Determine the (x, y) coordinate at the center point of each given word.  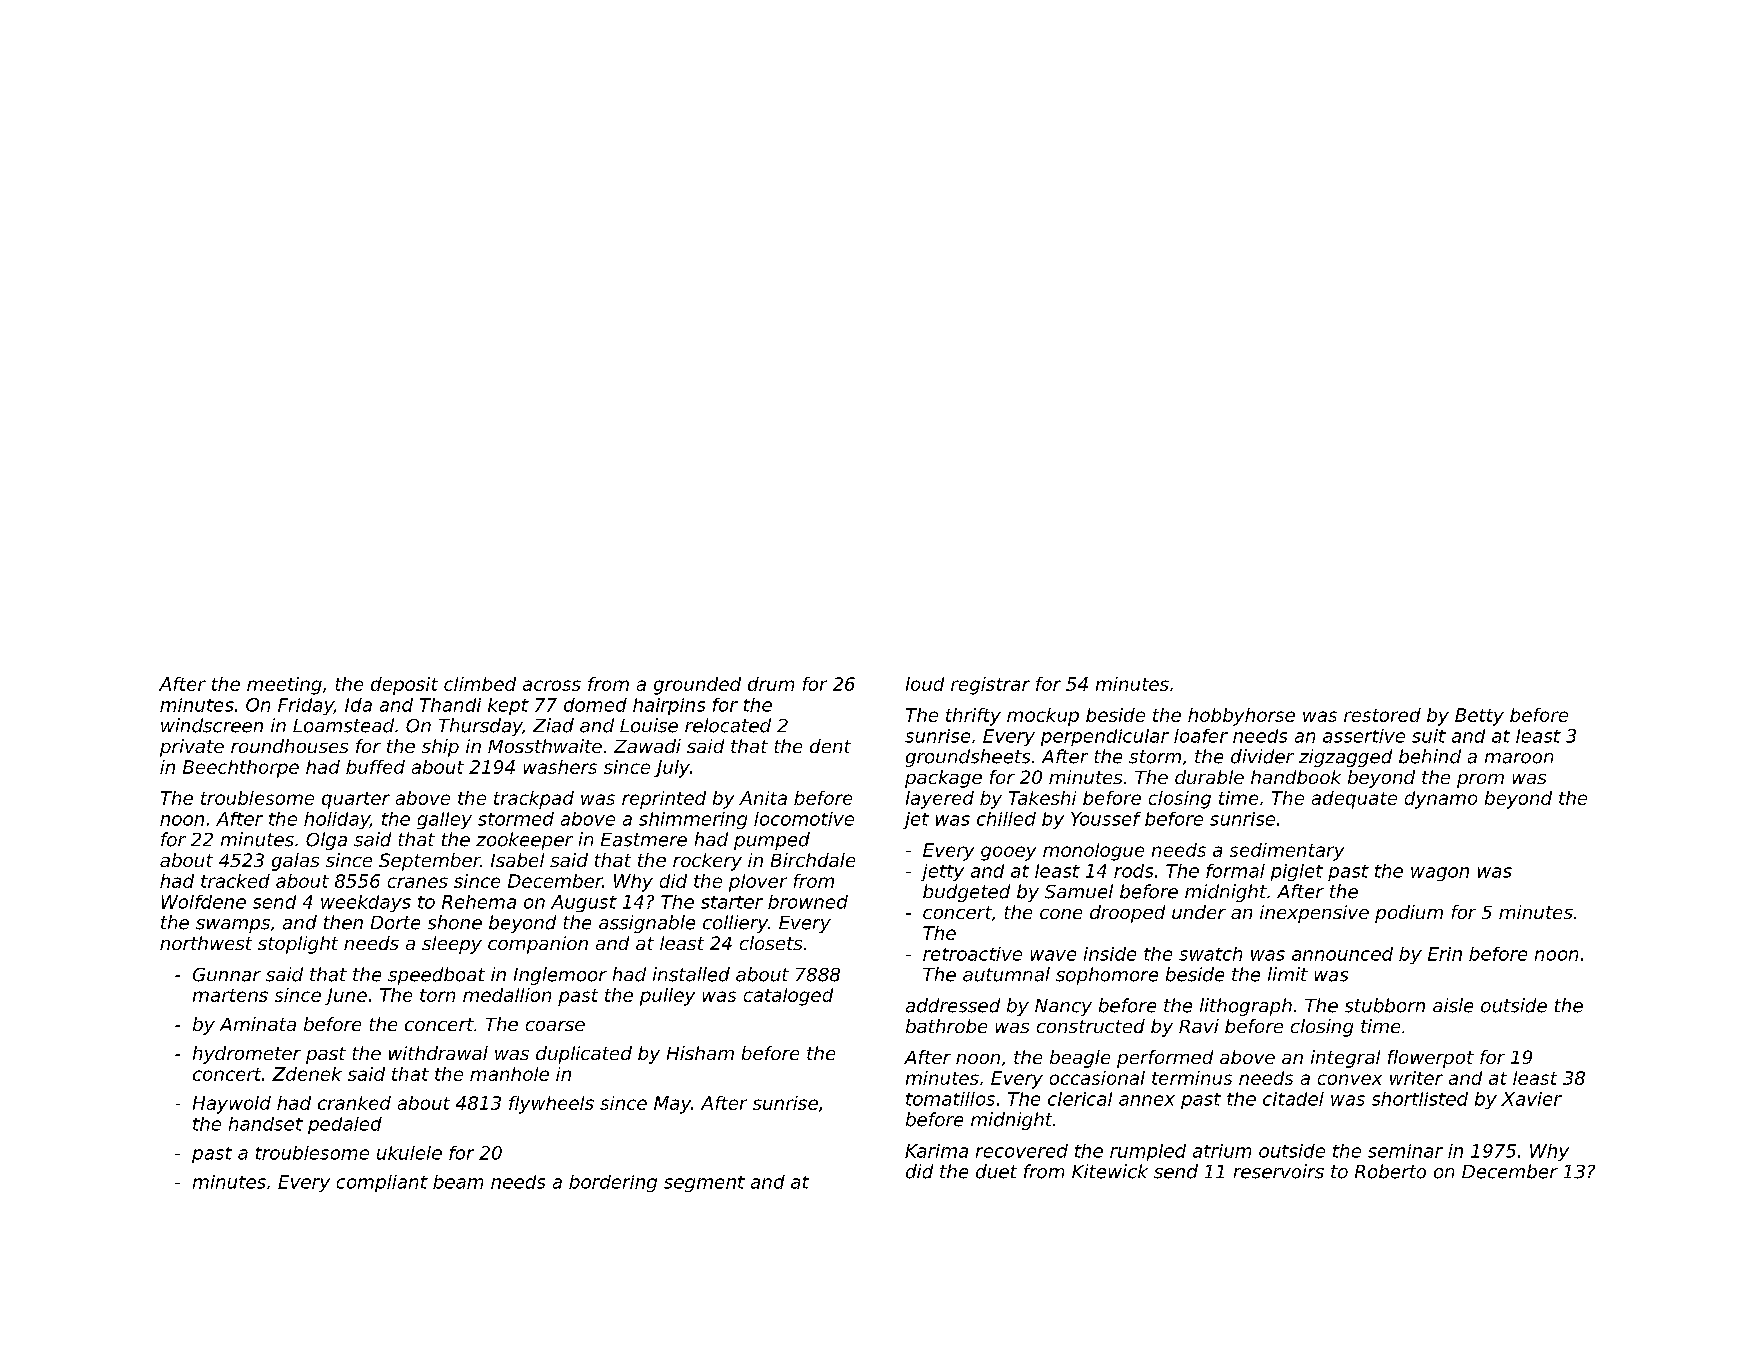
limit (1288, 974)
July (672, 769)
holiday (337, 820)
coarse (555, 1026)
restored (1382, 715)
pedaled (345, 1125)
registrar (990, 686)
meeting (284, 686)
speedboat (436, 976)
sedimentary (1287, 852)
